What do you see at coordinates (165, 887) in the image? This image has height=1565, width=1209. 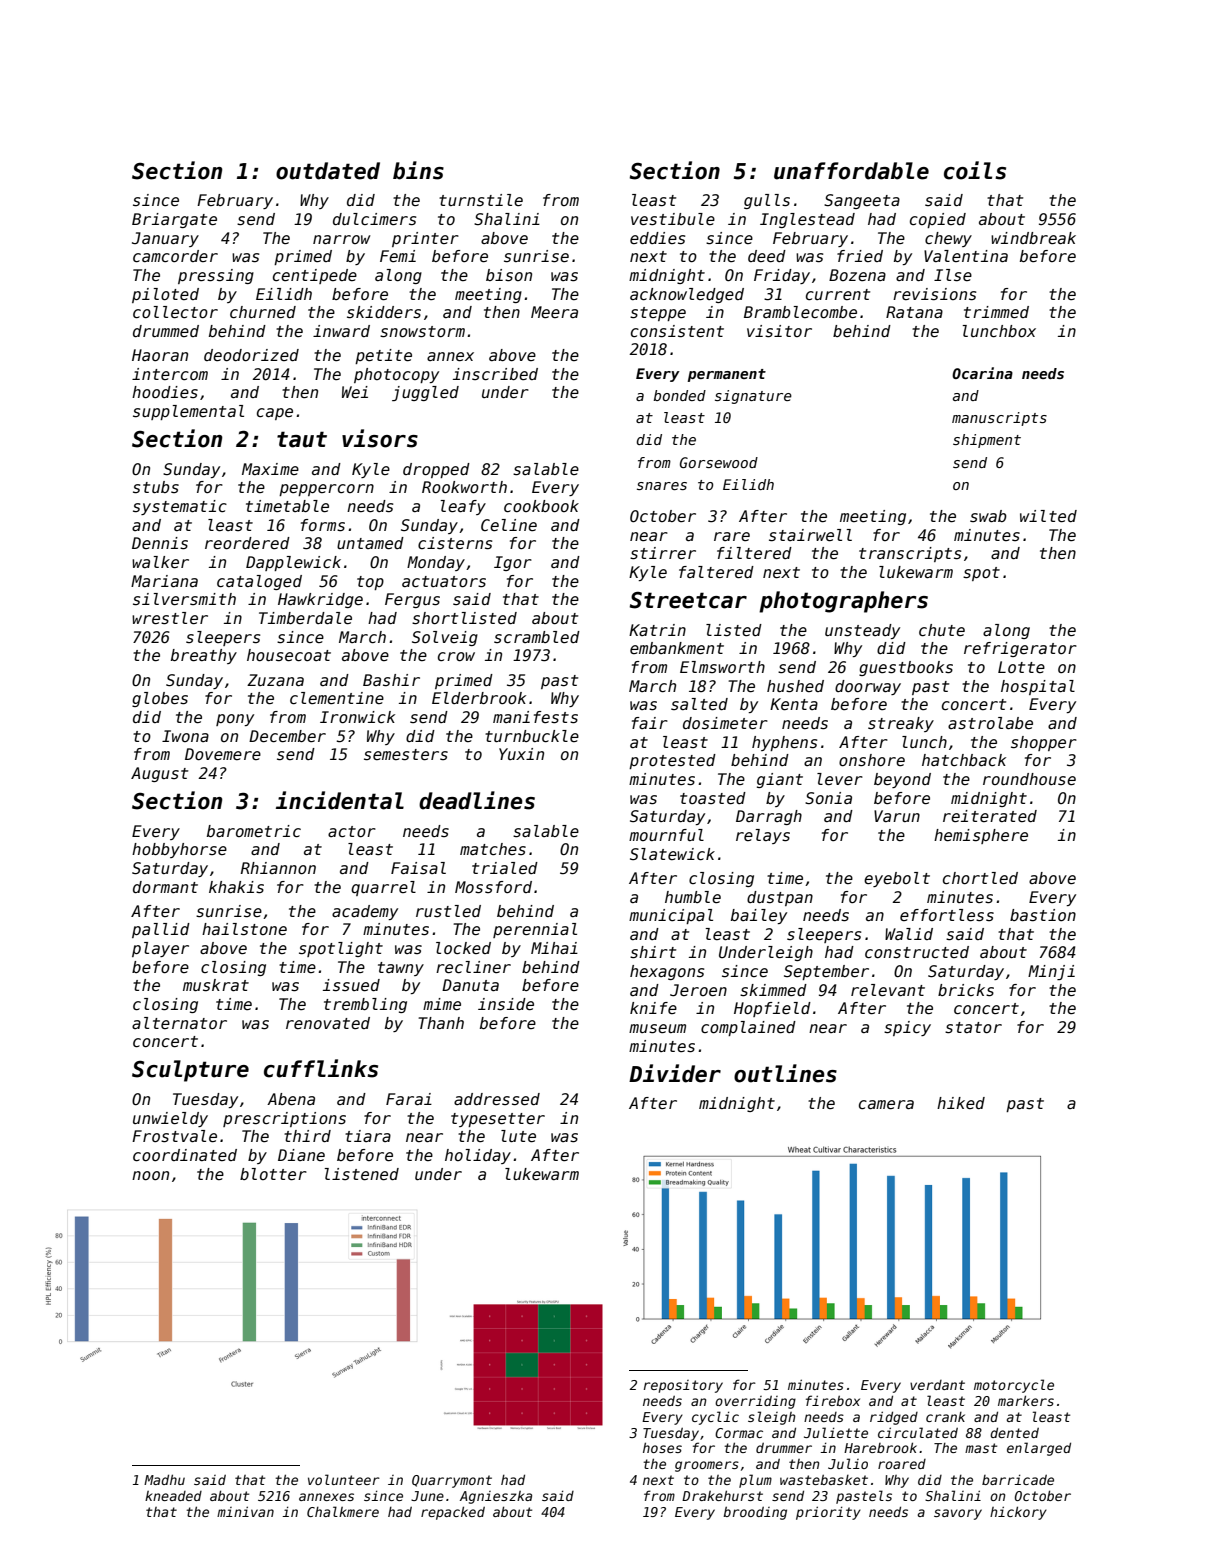 I see `dormant` at bounding box center [165, 887].
